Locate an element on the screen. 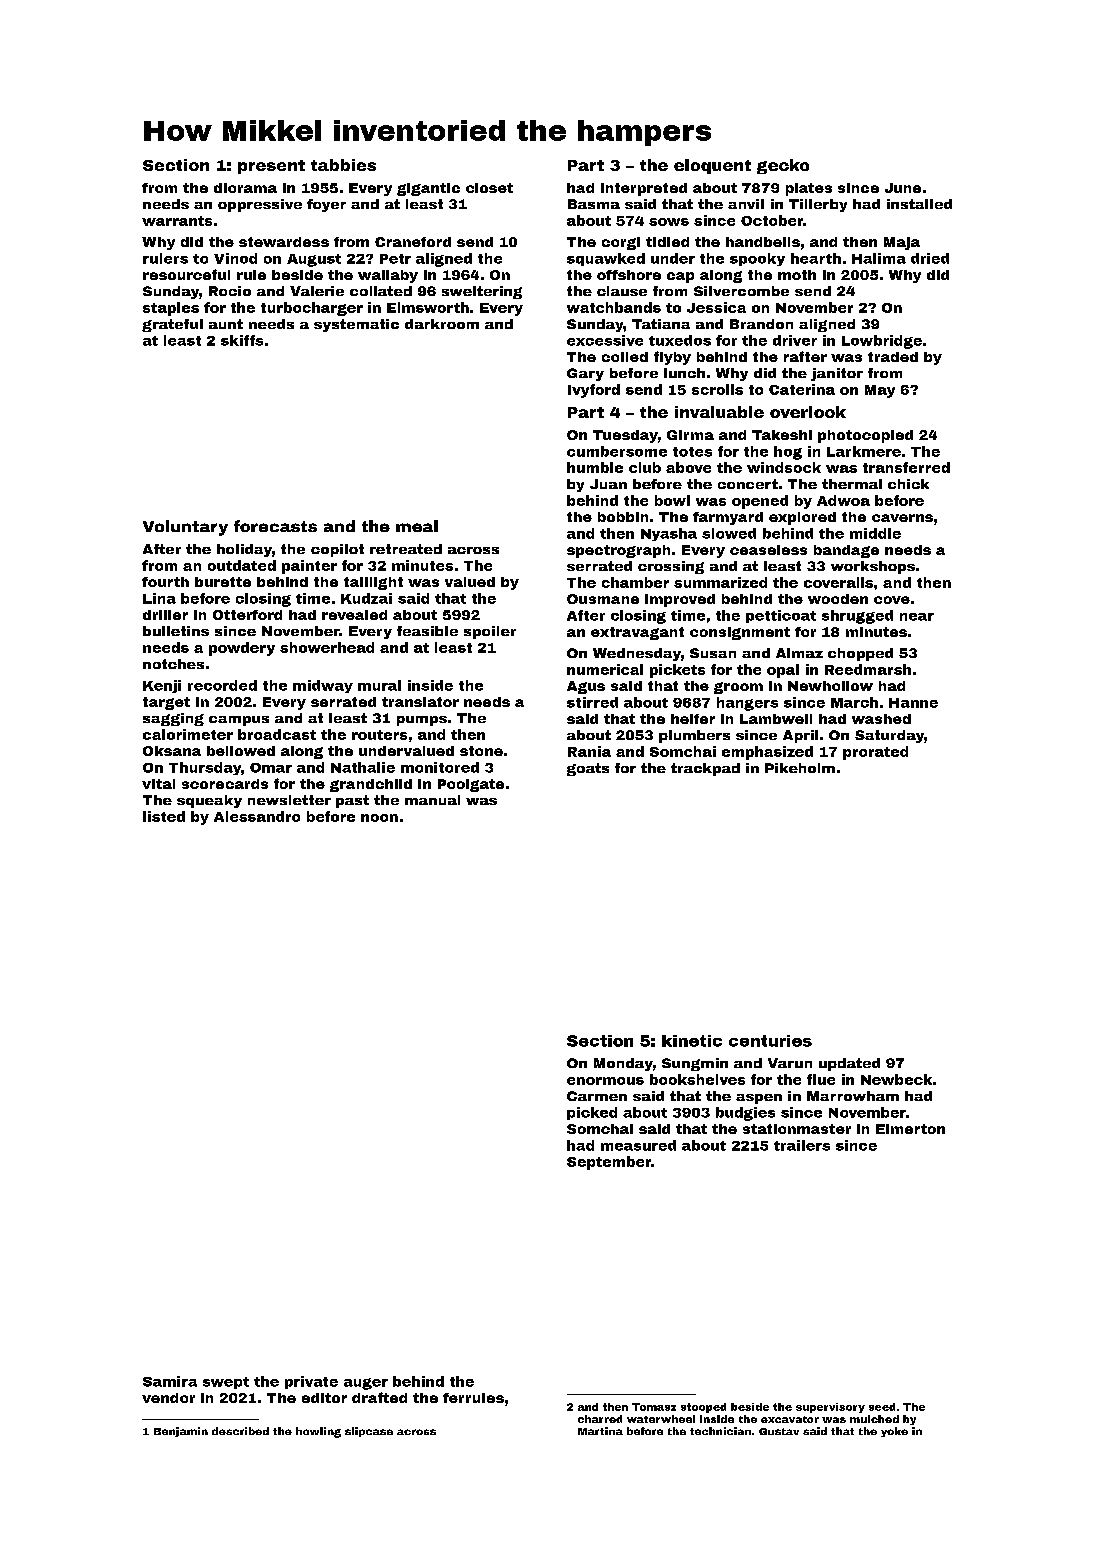  prorated is located at coordinates (875, 753).
